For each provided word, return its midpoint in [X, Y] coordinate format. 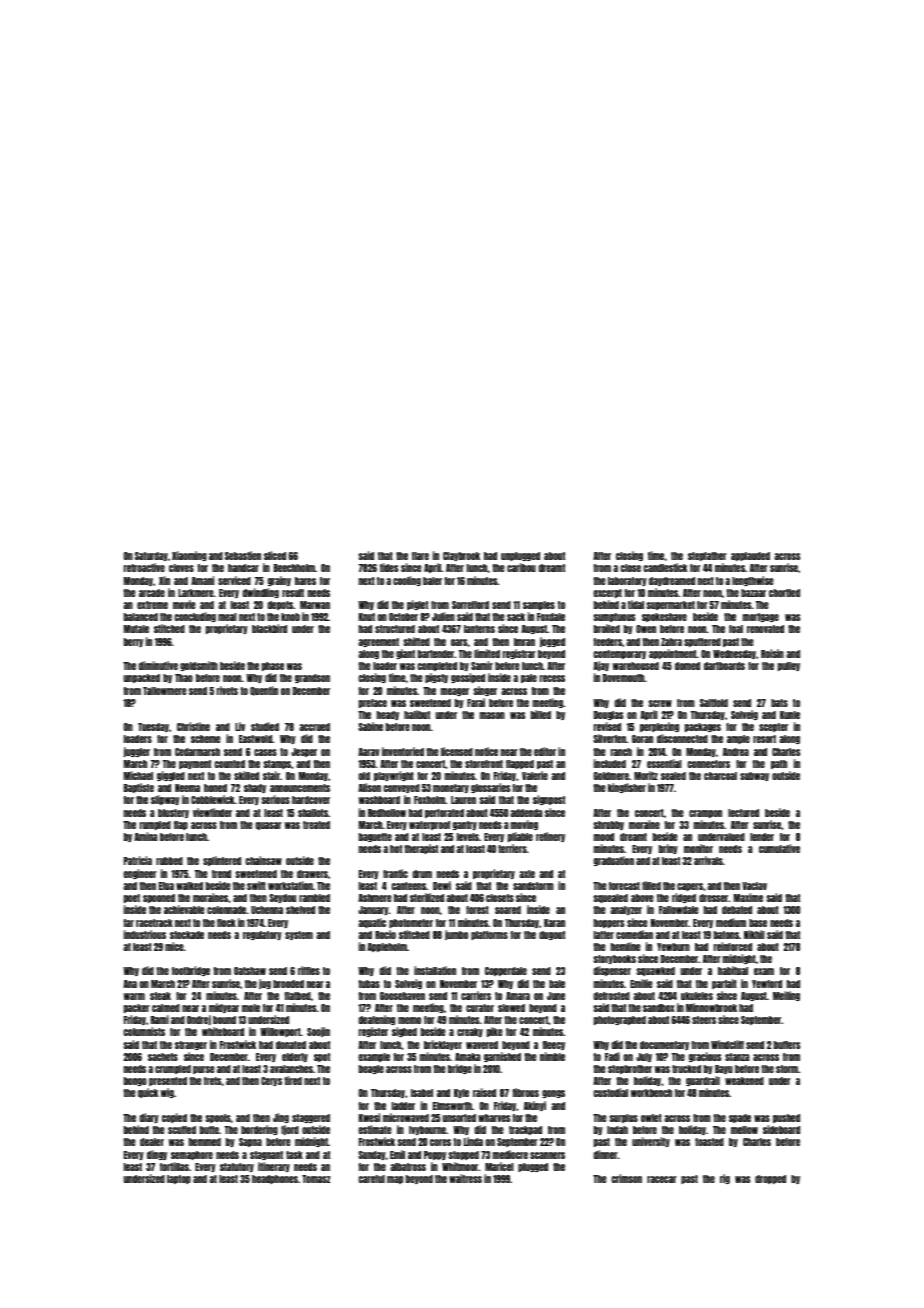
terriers [512, 848]
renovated [765, 629]
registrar [519, 654]
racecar [662, 1179]
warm [134, 996]
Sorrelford [470, 605]
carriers [476, 995]
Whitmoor [460, 1166]
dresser [714, 898]
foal [736, 629]
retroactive [144, 567]
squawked [655, 971]
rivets [227, 690]
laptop [179, 1179]
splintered [222, 861]
